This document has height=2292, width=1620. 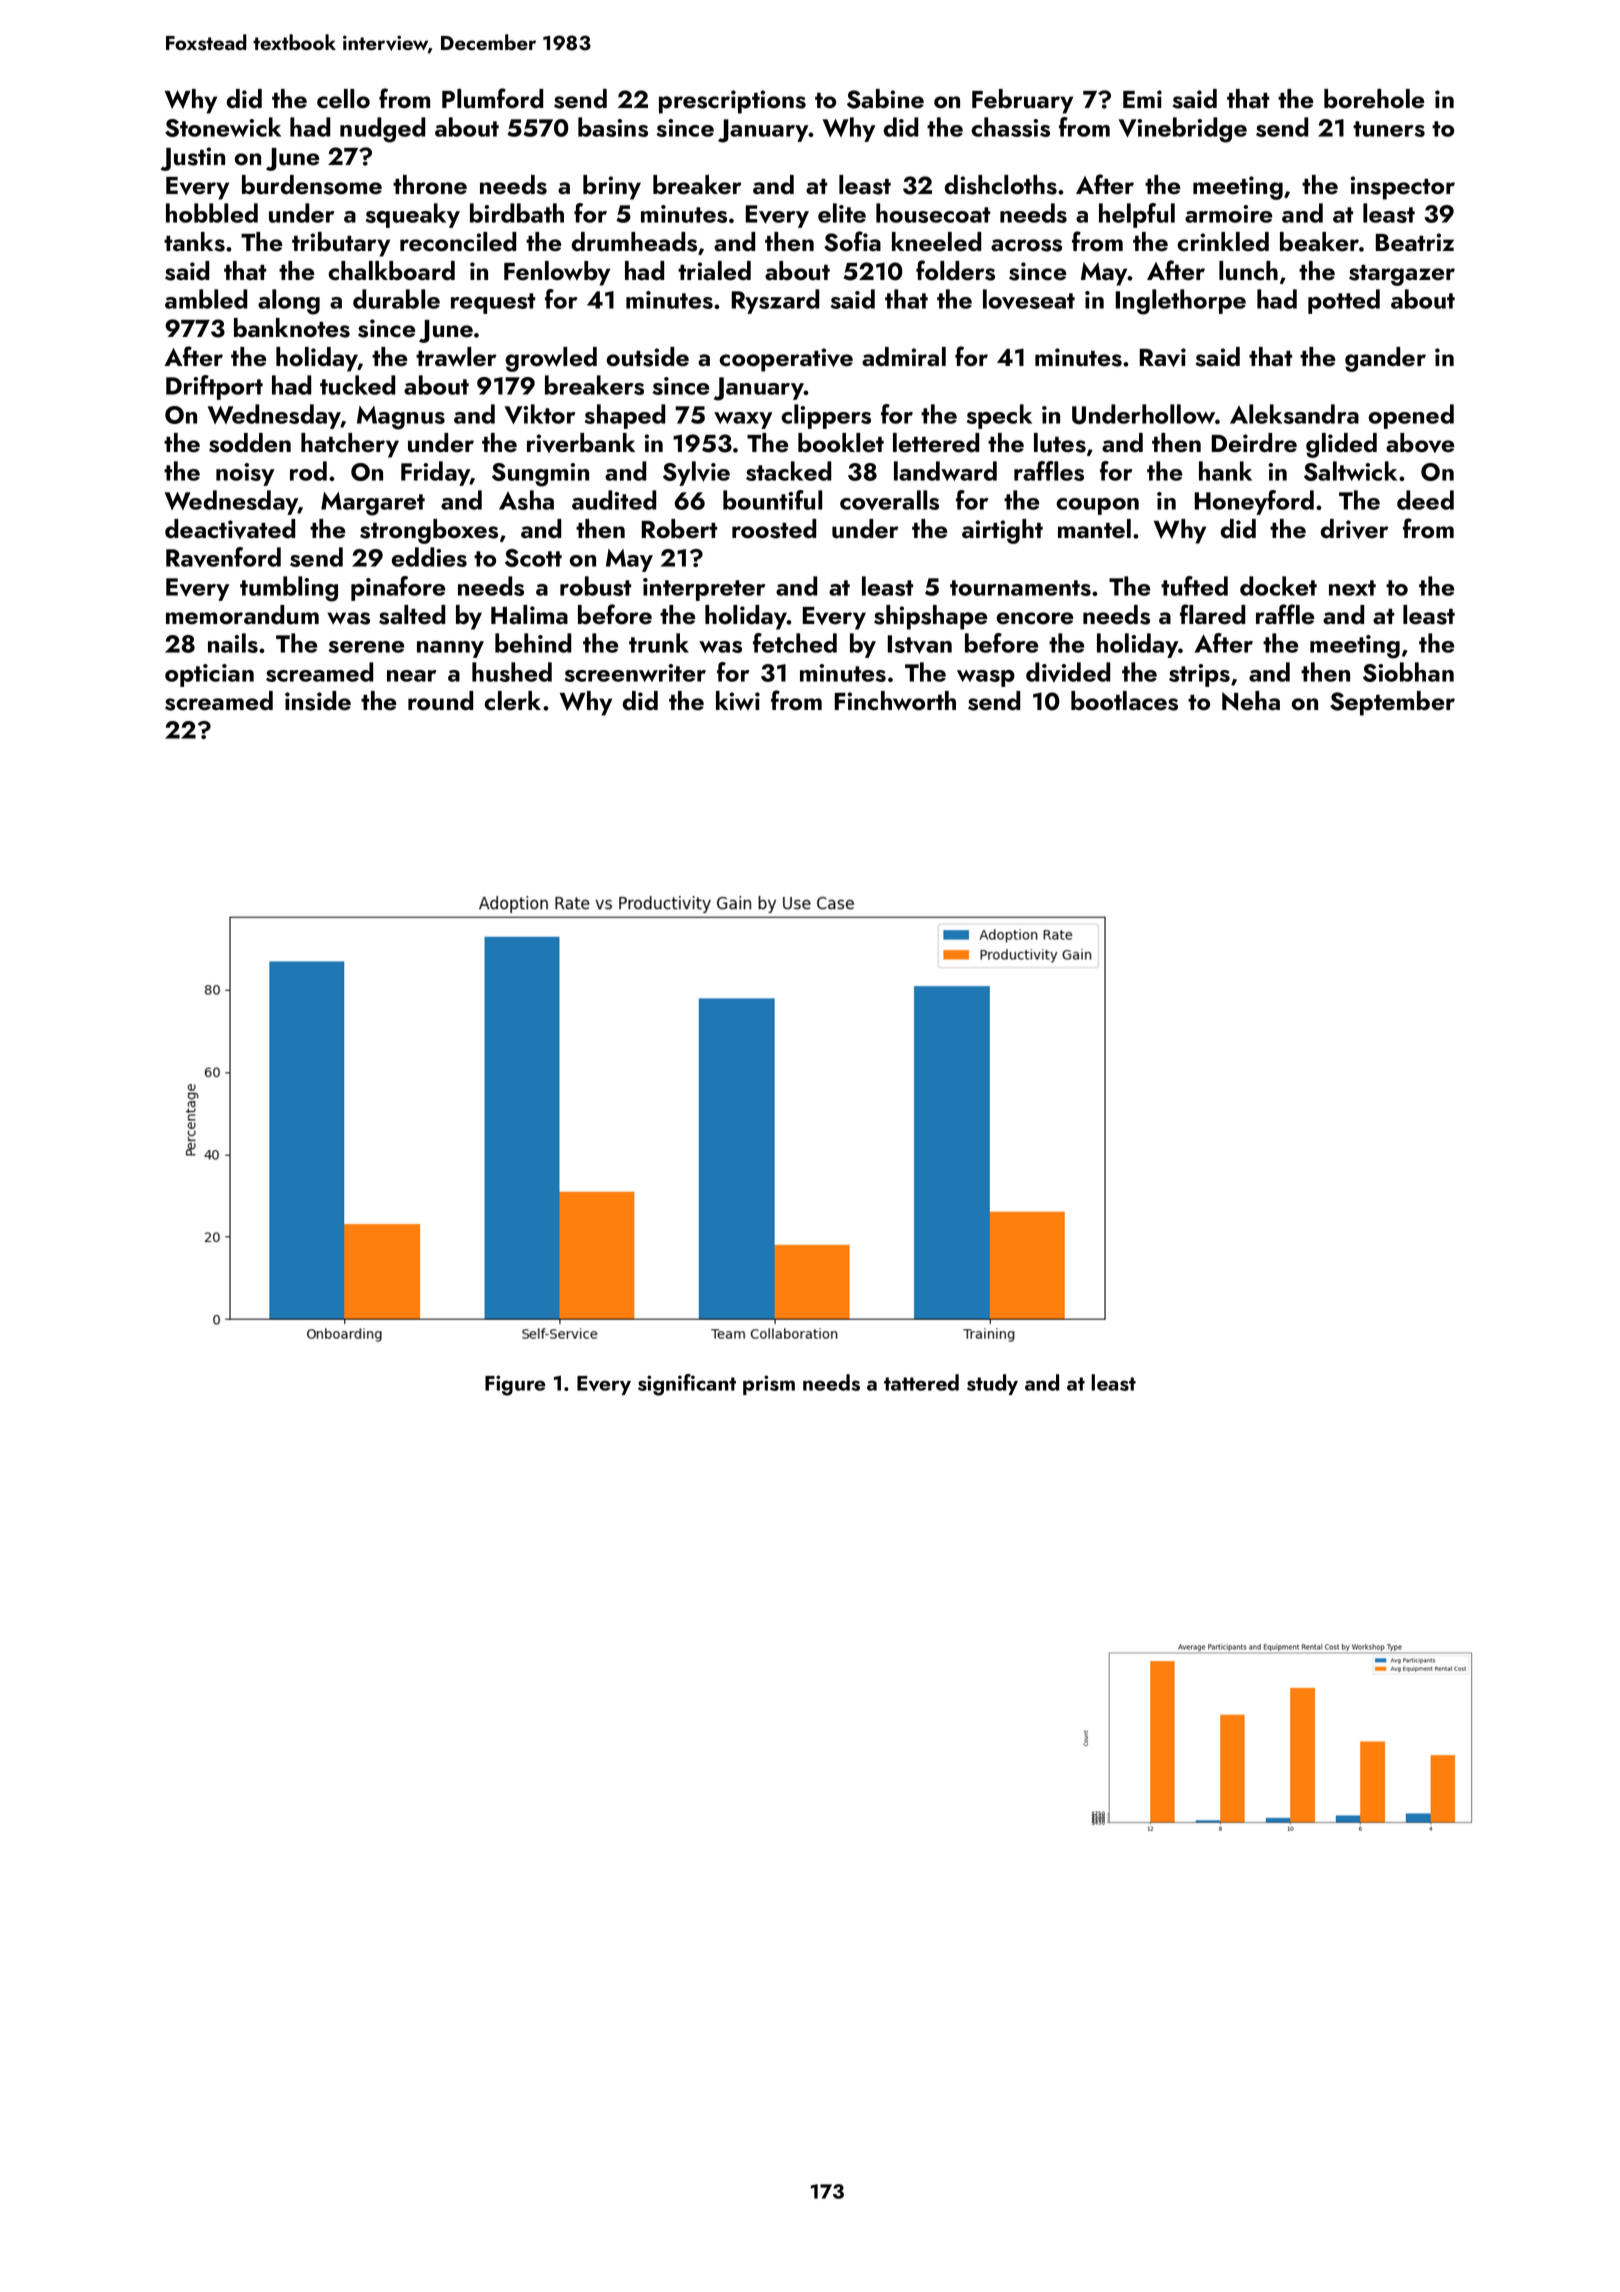 I want to click on clerk, so click(x=512, y=701).
